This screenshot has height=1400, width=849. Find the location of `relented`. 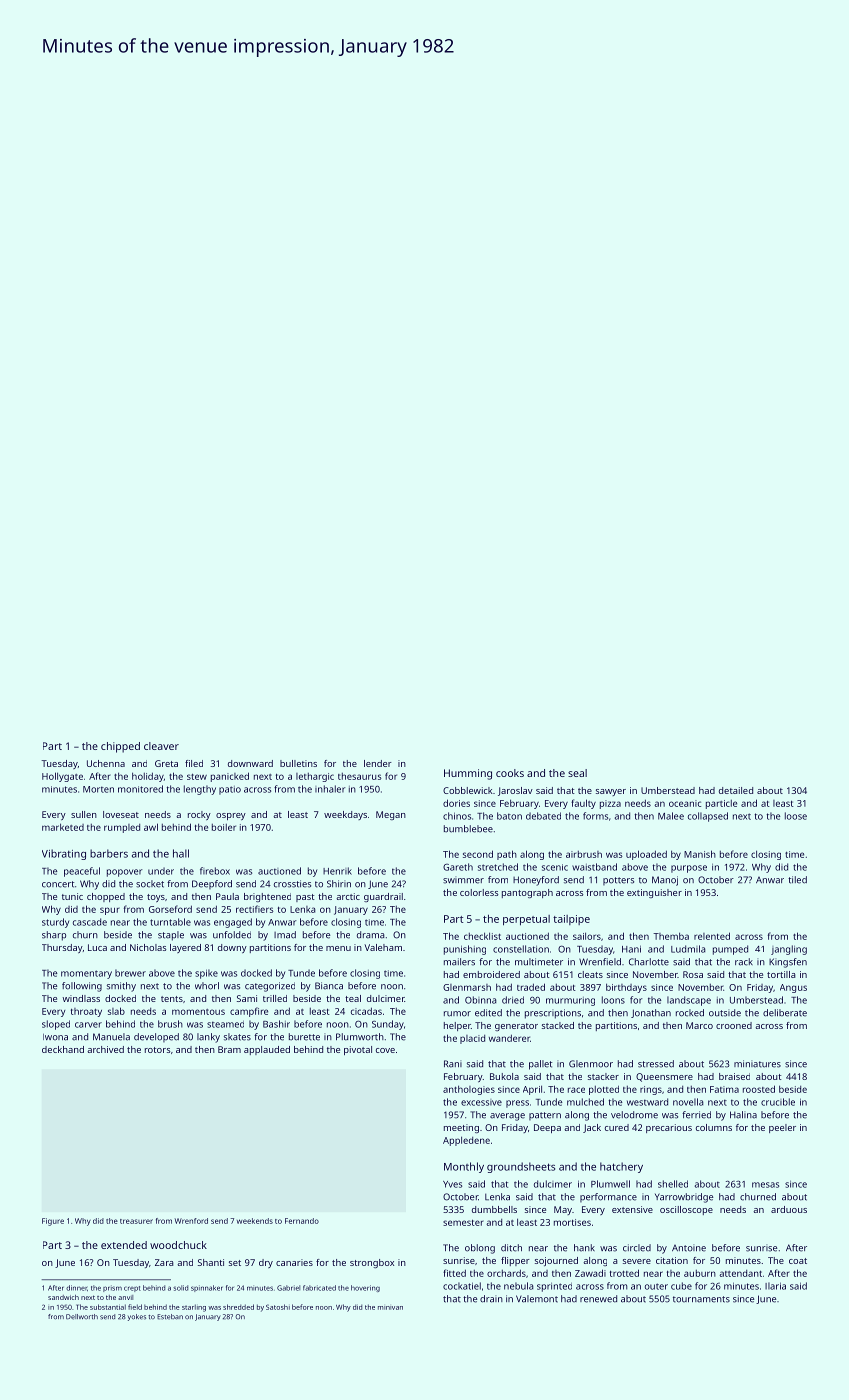

relented is located at coordinates (712, 936).
